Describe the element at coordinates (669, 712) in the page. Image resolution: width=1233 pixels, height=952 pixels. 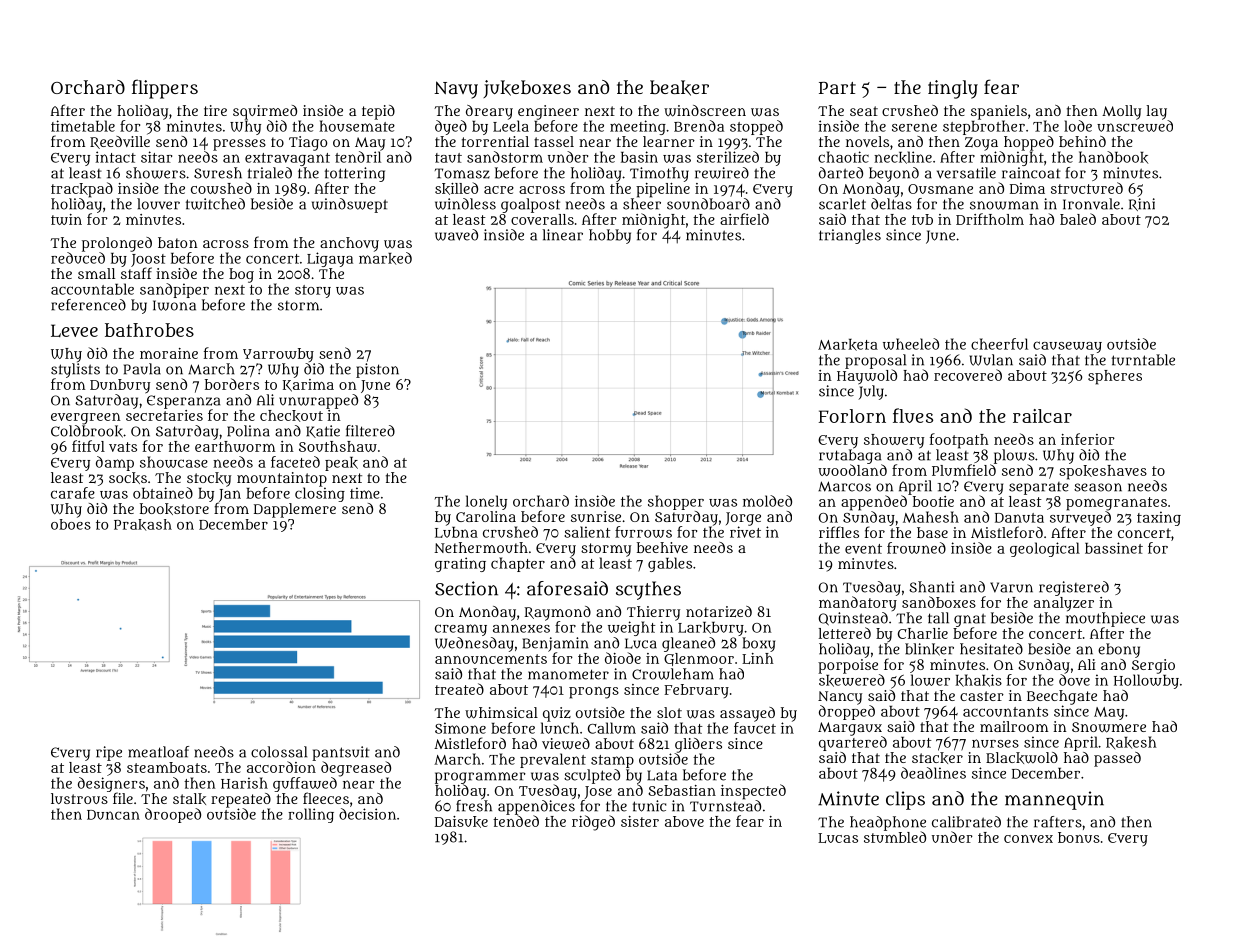
I see `slot` at that location.
